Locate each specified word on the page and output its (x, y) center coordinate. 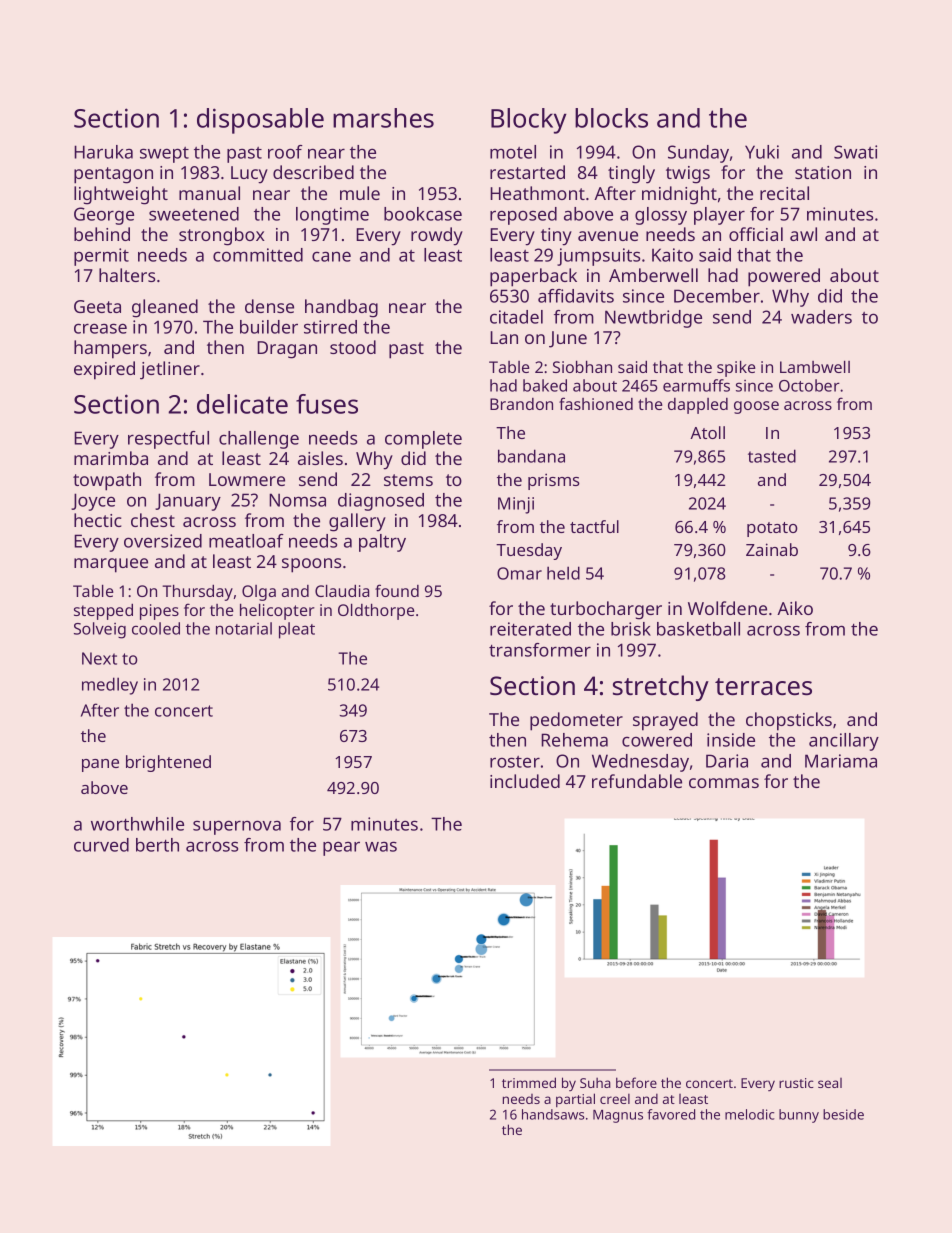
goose (756, 407)
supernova (237, 827)
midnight (679, 195)
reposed (523, 216)
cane (331, 256)
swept (164, 155)
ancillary (844, 742)
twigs (688, 175)
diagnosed (381, 502)
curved (101, 845)
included (525, 781)
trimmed (529, 1082)
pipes (159, 612)
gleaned (165, 308)
